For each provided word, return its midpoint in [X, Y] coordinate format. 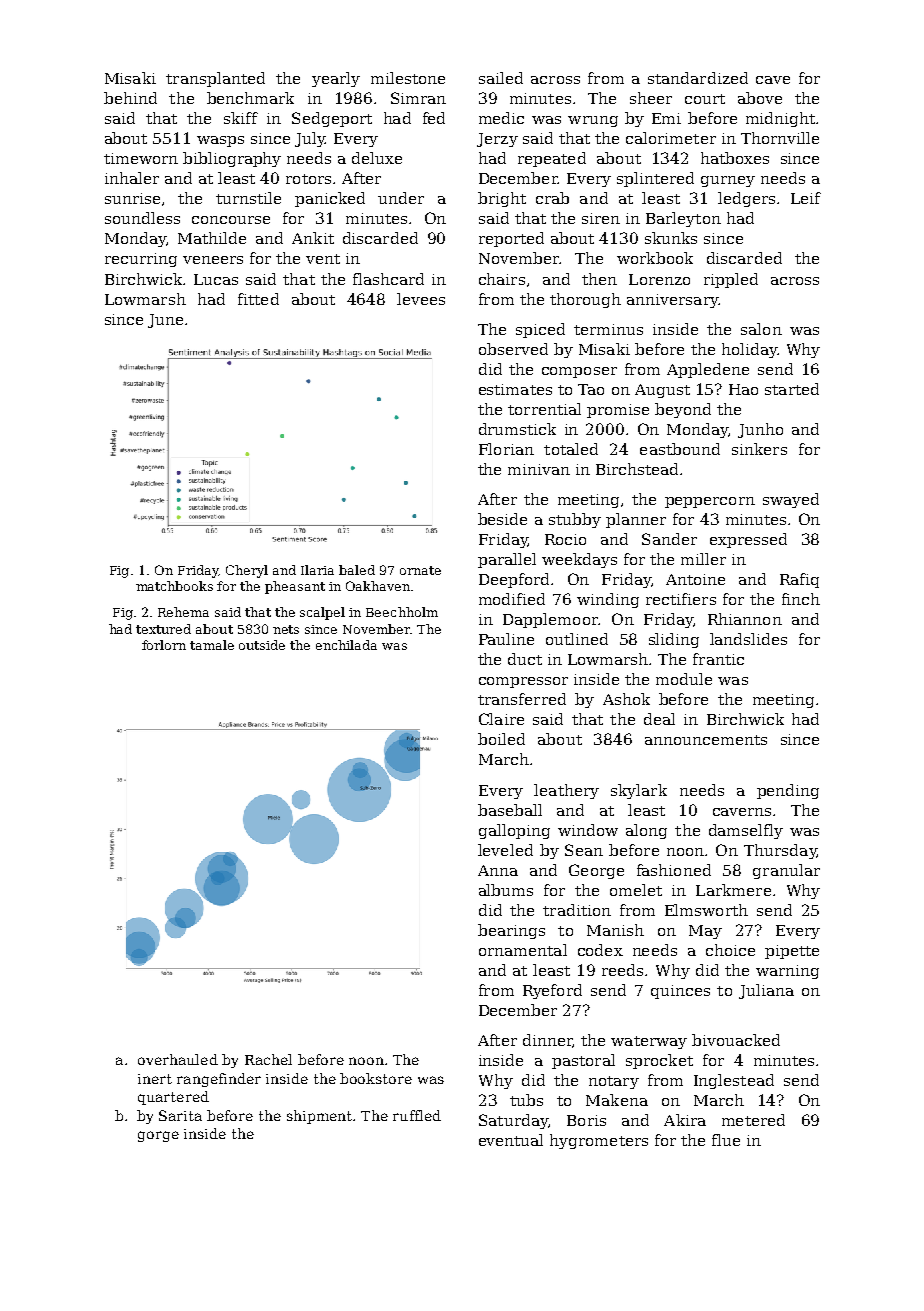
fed [434, 118]
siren [601, 218]
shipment [319, 1117]
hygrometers [599, 1141]
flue [726, 1140]
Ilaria [317, 570]
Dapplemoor [550, 620]
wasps [220, 141]
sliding [674, 640]
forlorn [164, 645]
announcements [706, 740]
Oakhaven [378, 586]
